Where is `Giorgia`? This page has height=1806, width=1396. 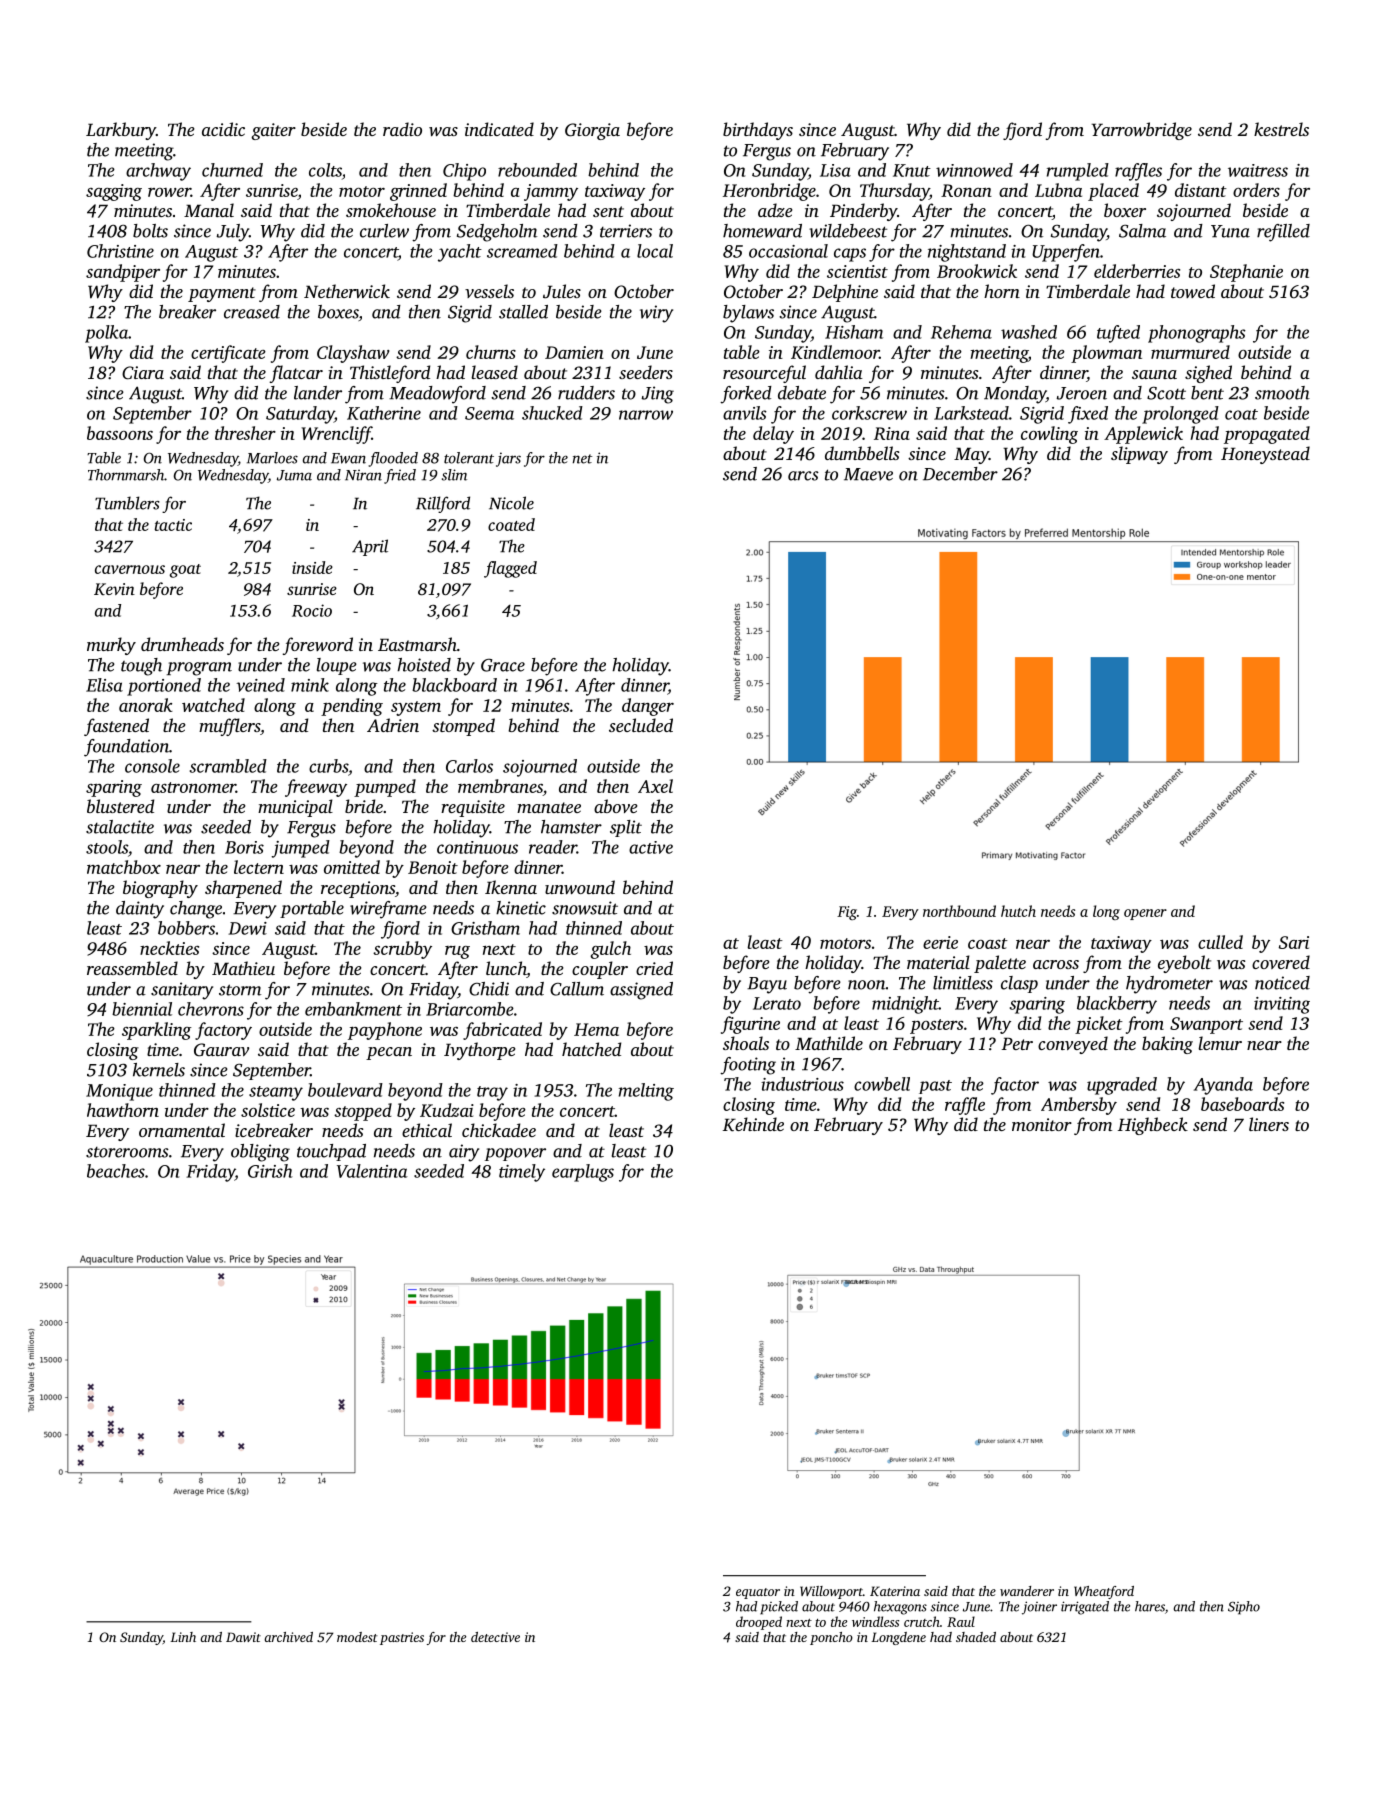
Giorgia is located at coordinates (592, 131).
